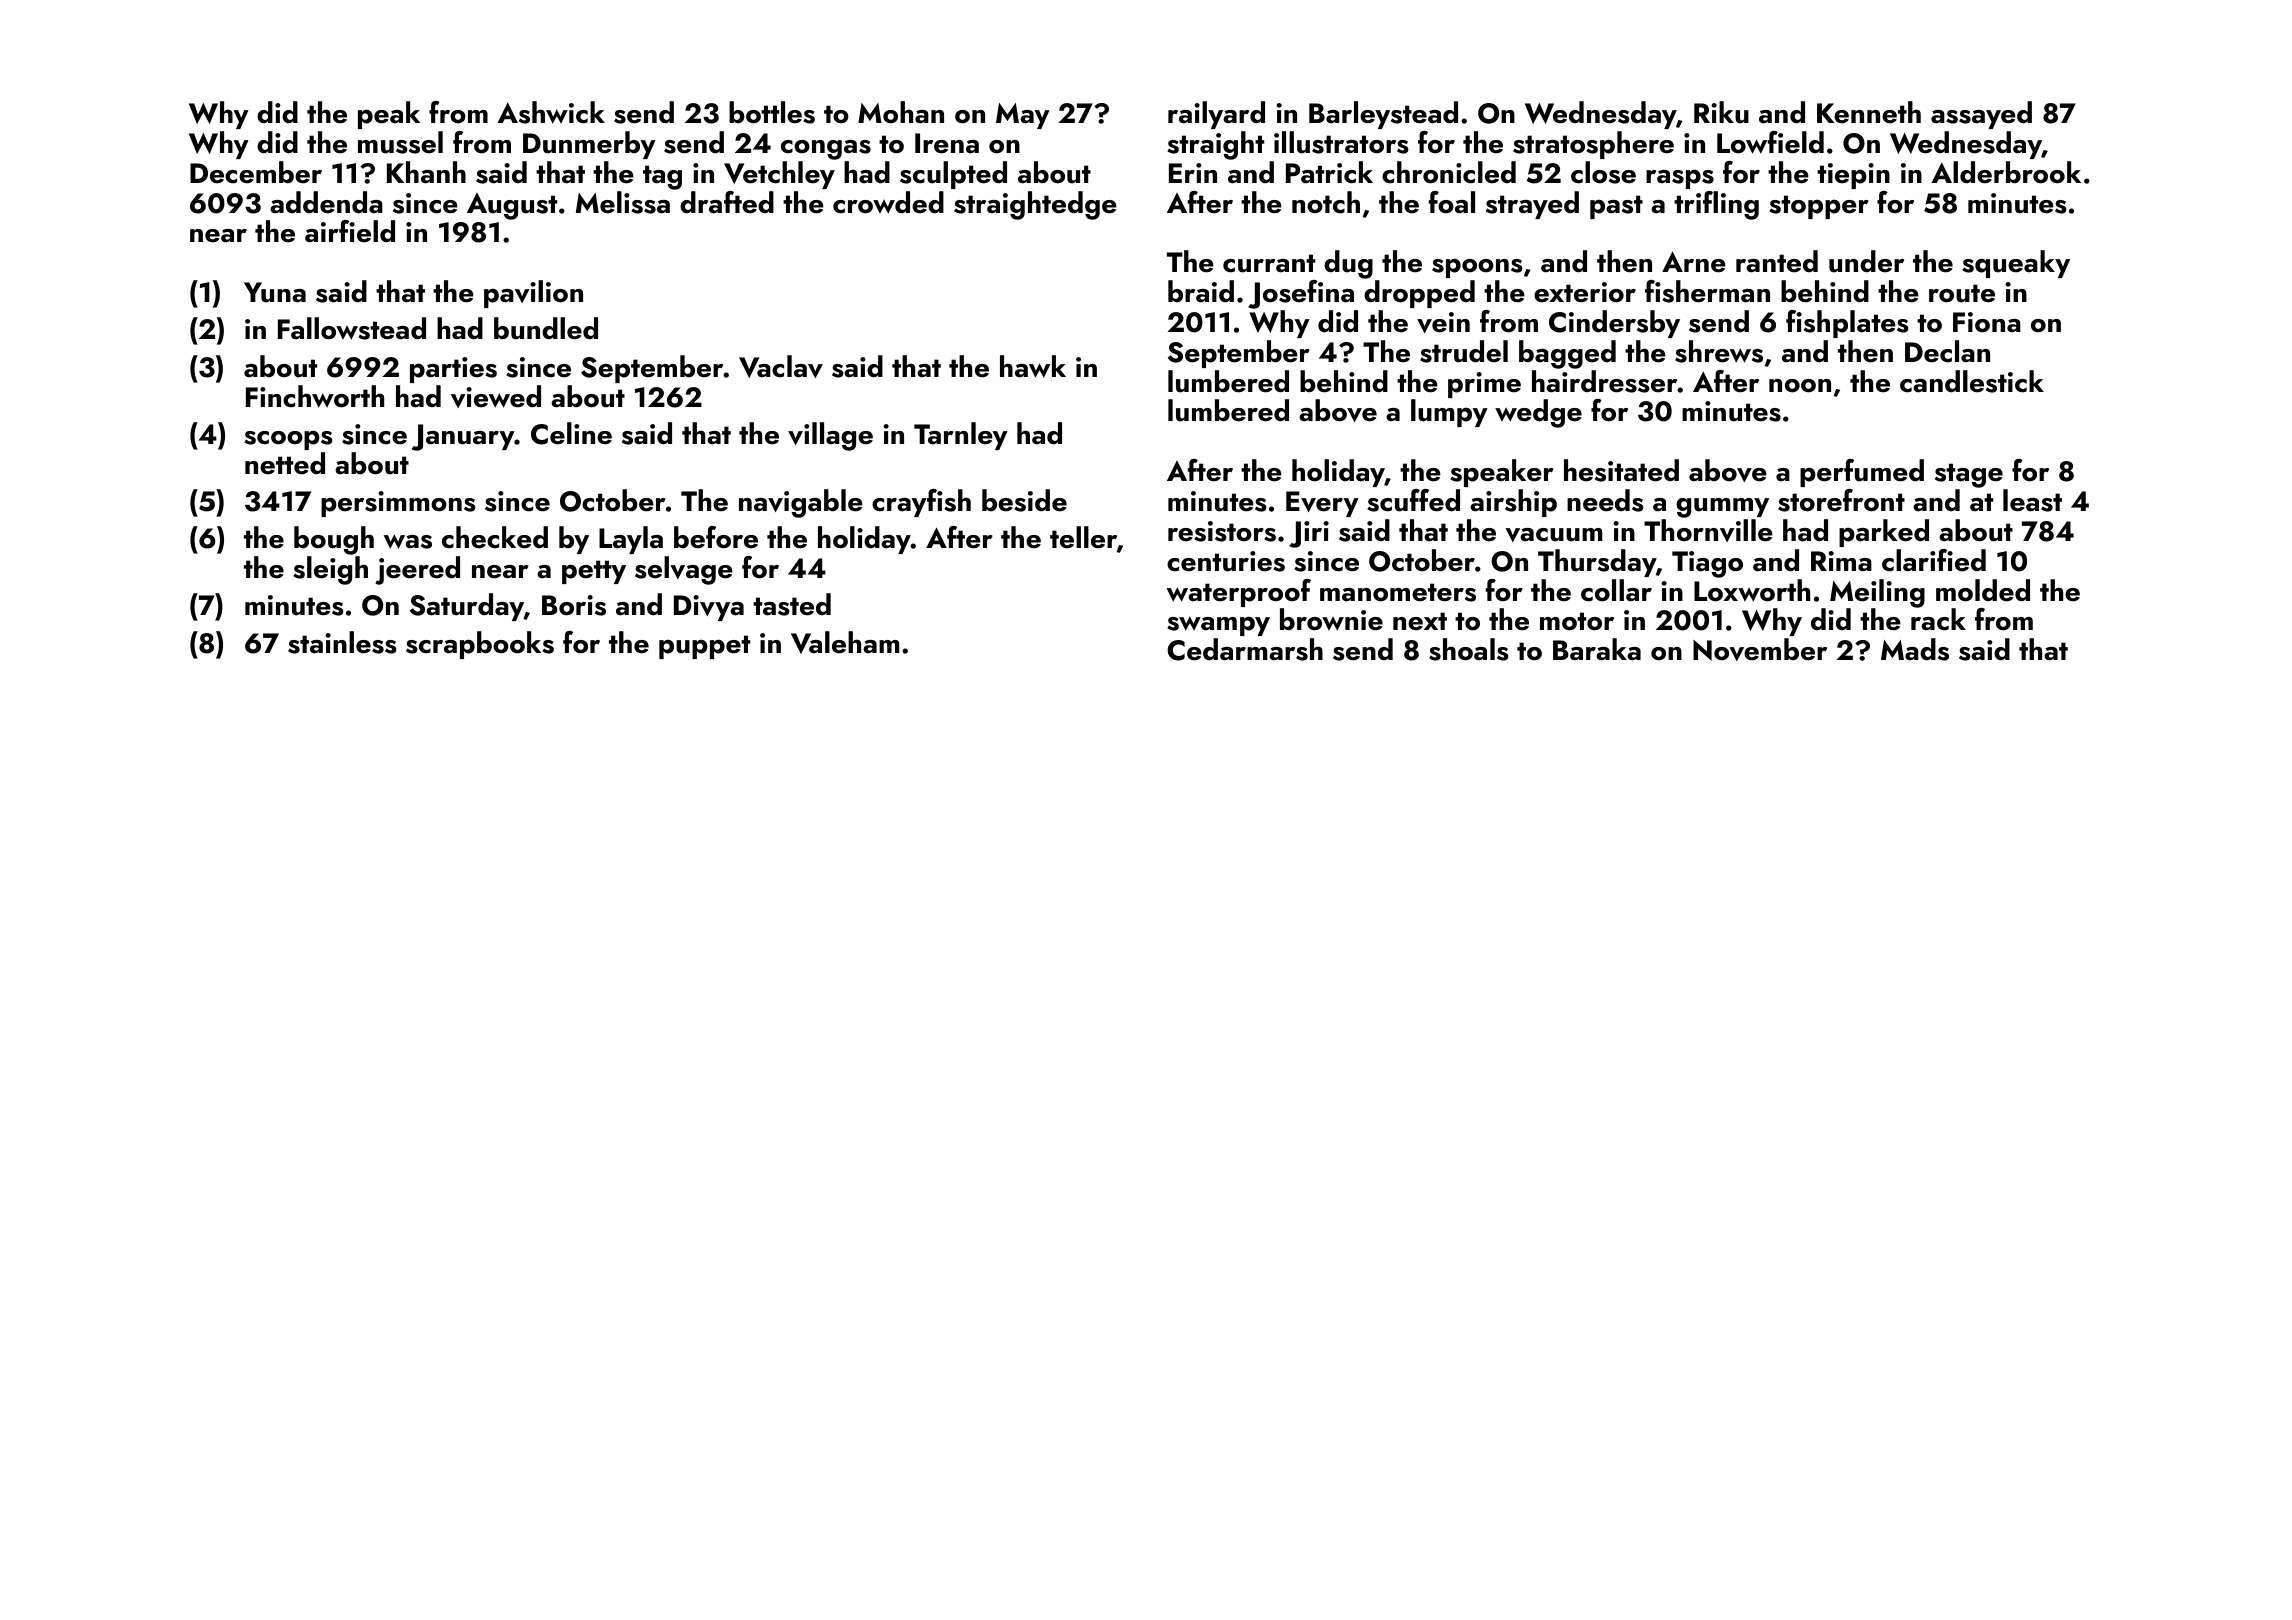 The width and height of the page is (2292, 1620). What do you see at coordinates (1597, 563) in the page?
I see `Thursday` at bounding box center [1597, 563].
